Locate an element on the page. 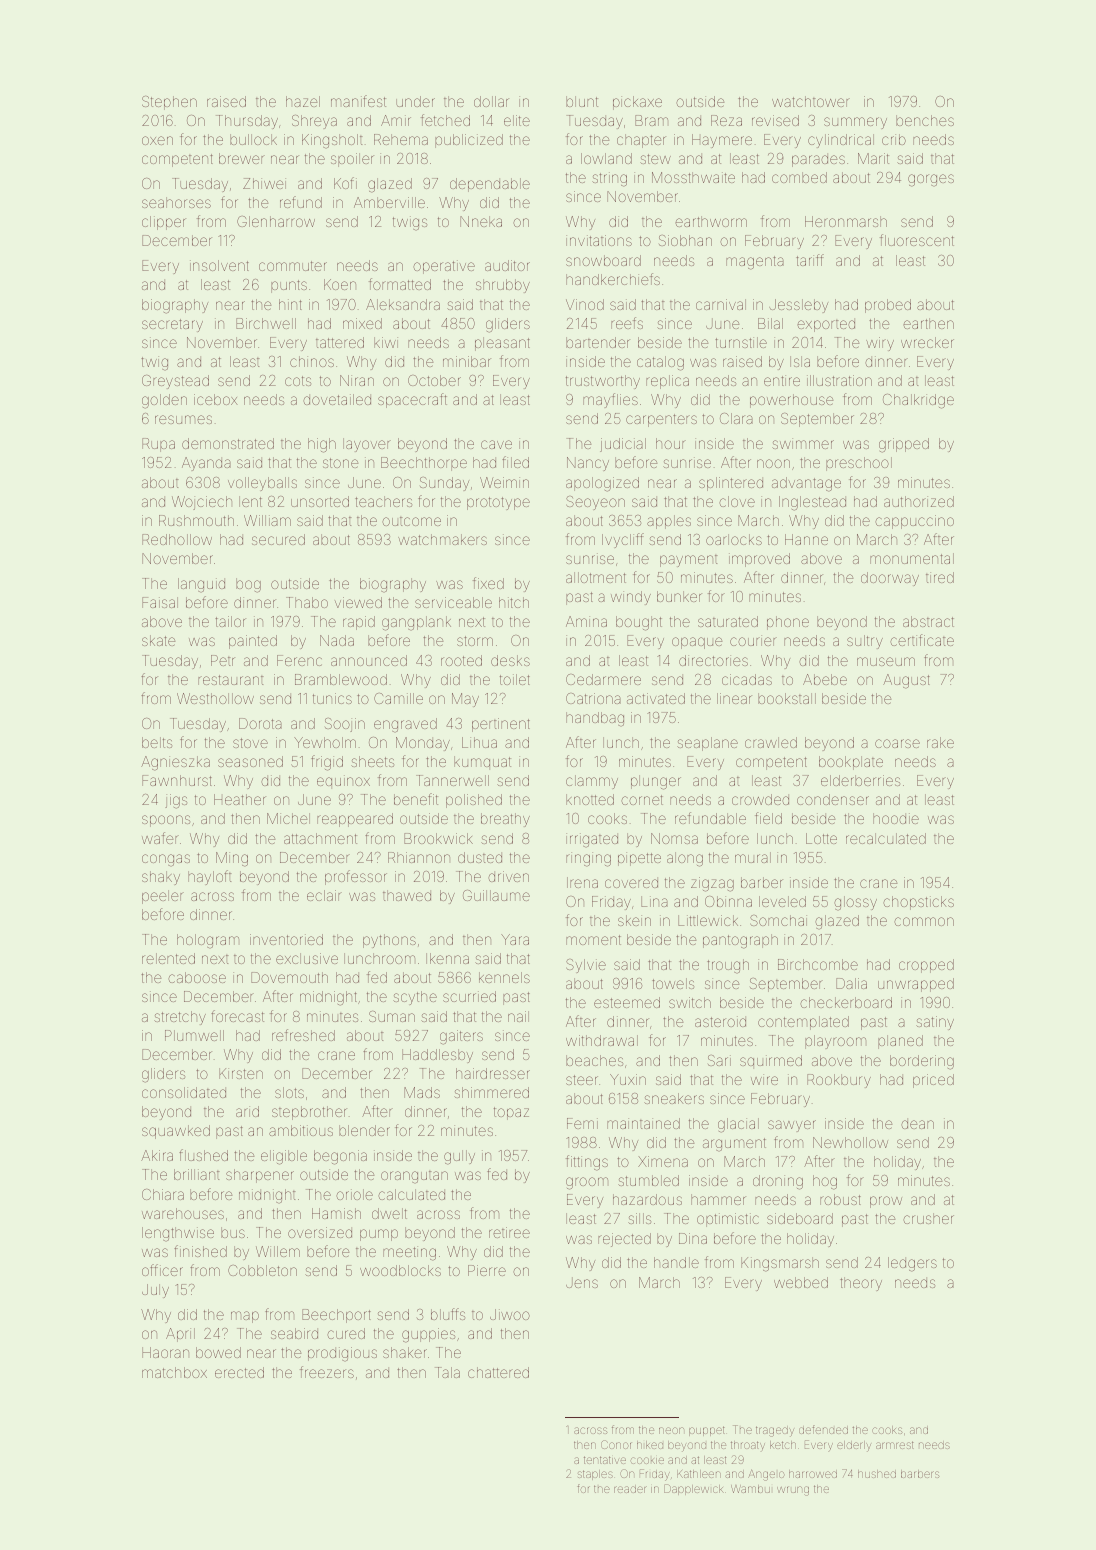 The width and height of the image is (1096, 1550). sawyer is located at coordinates (792, 1126).
